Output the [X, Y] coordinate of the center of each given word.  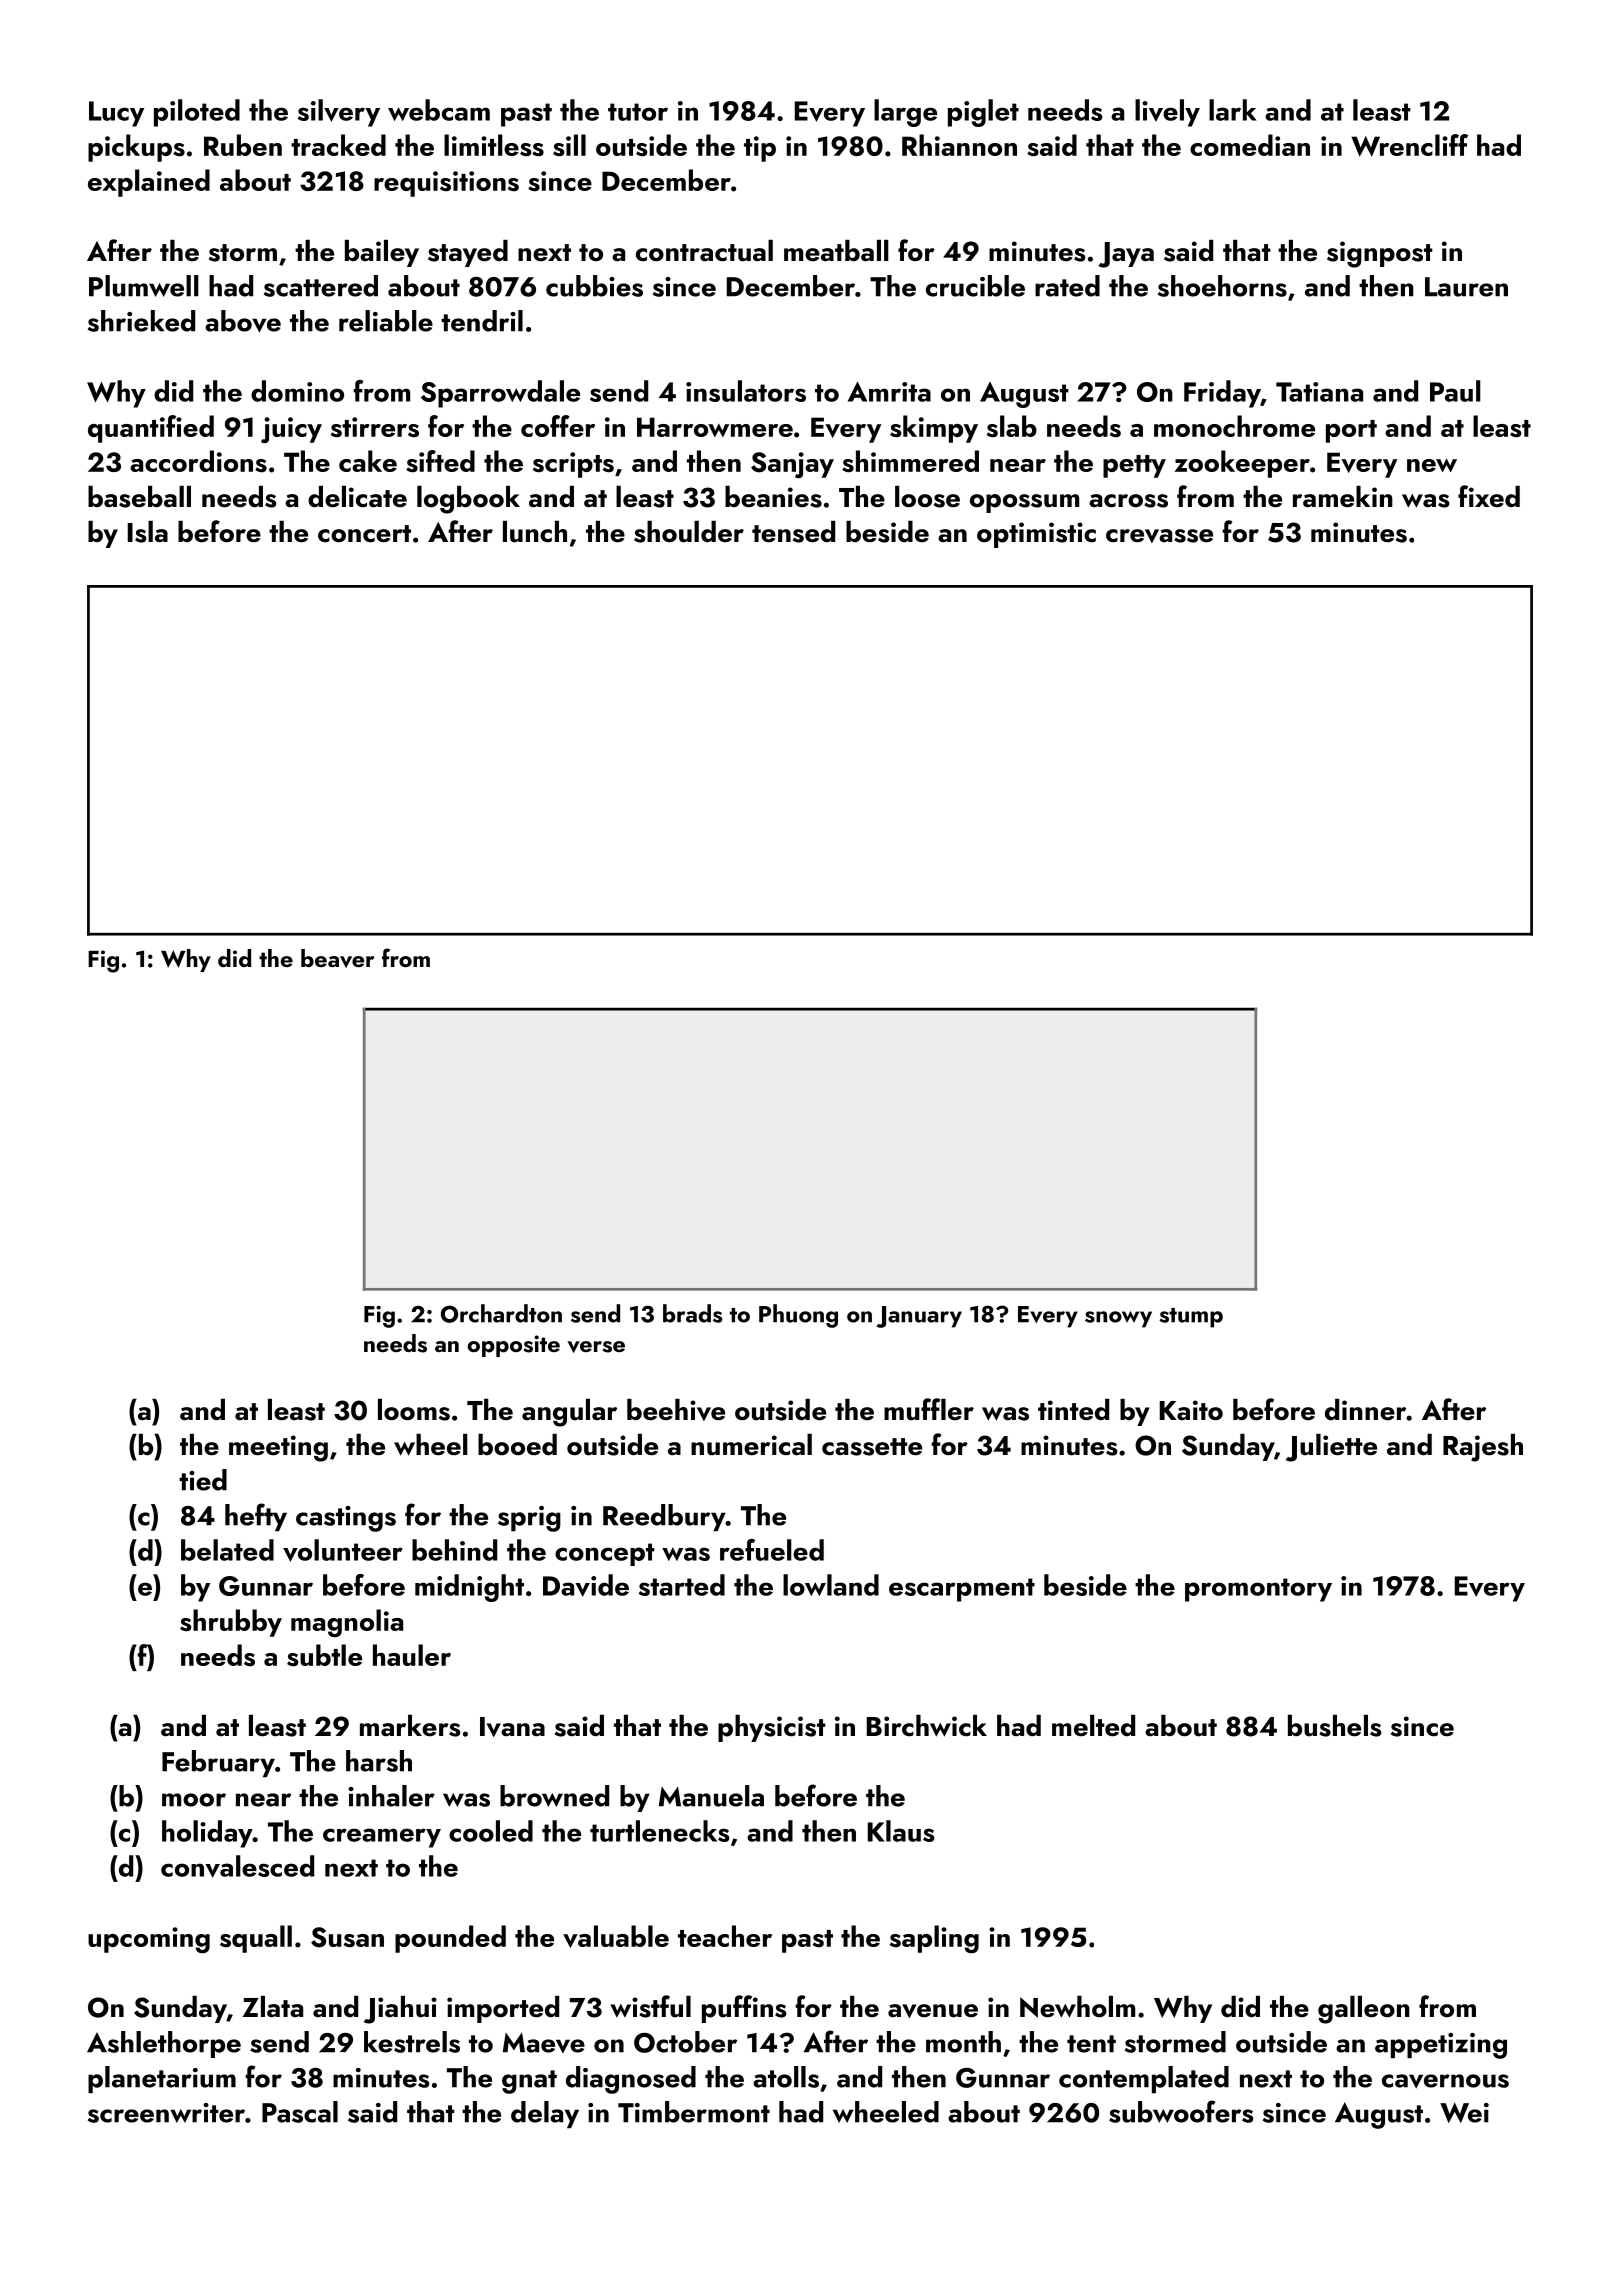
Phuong [798, 1316]
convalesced [237, 1866]
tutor [638, 112]
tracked [338, 145]
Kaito [1191, 1410]
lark [1233, 110]
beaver [337, 958]
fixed [1489, 496]
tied [203, 1480]
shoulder [689, 532]
